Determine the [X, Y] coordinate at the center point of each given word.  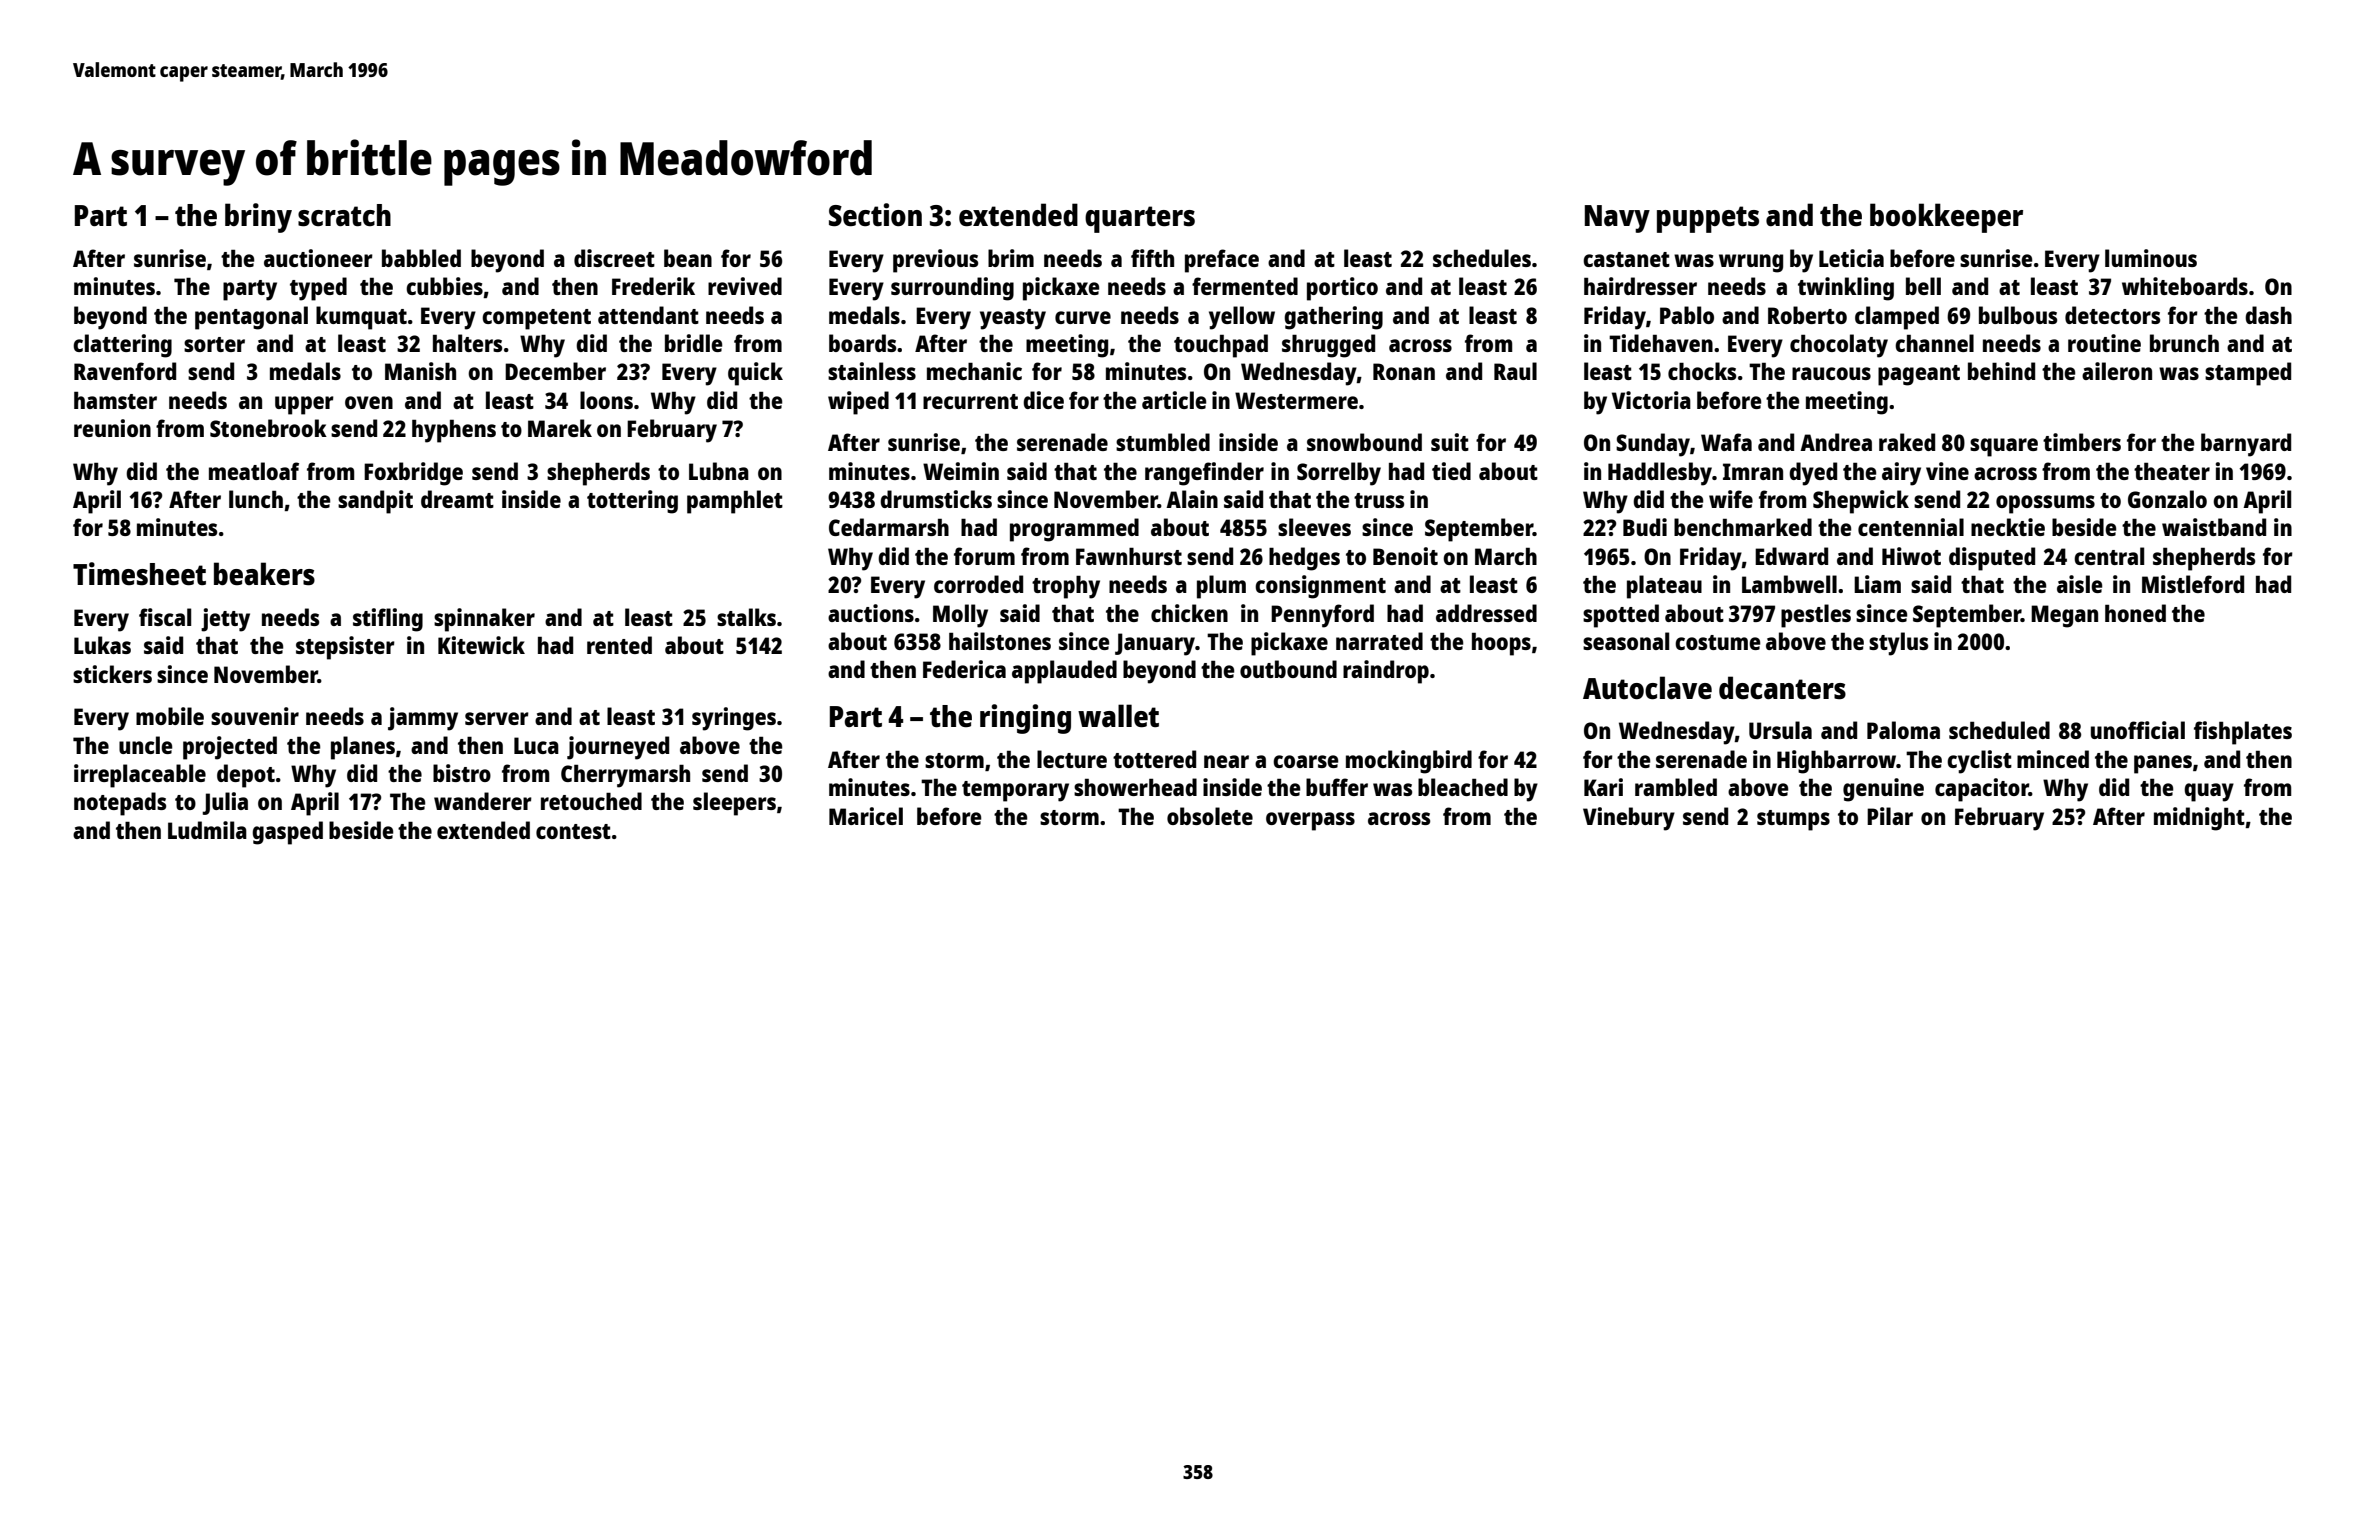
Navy [1617, 219]
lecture [1072, 759]
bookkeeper [1946, 218]
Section [875, 215]
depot [246, 776]
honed [2135, 613]
